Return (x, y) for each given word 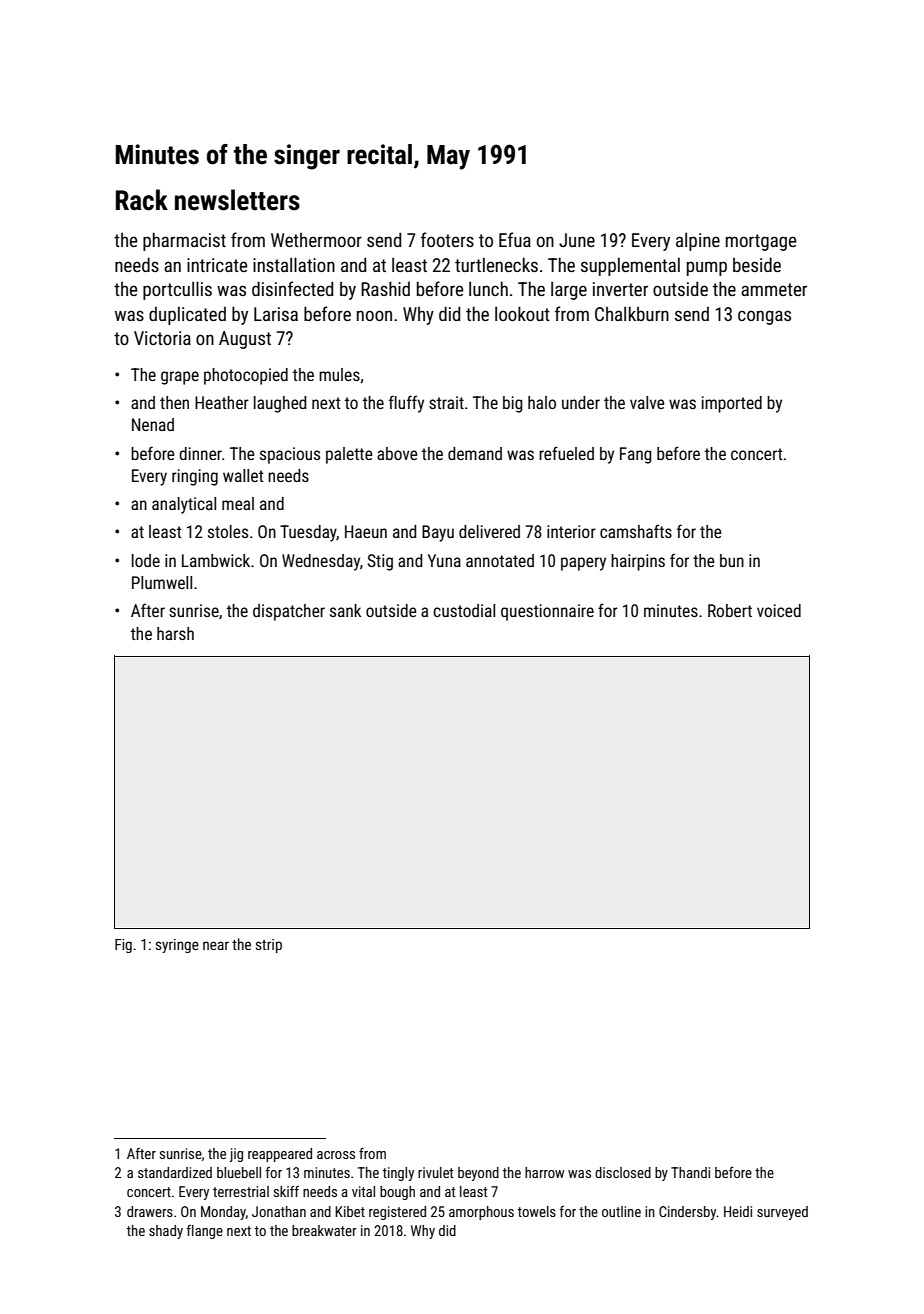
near (216, 945)
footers (447, 239)
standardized (175, 1172)
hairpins (638, 562)
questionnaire (547, 612)
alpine (698, 242)
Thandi (690, 1172)
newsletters (237, 200)
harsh (175, 633)
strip (269, 946)
